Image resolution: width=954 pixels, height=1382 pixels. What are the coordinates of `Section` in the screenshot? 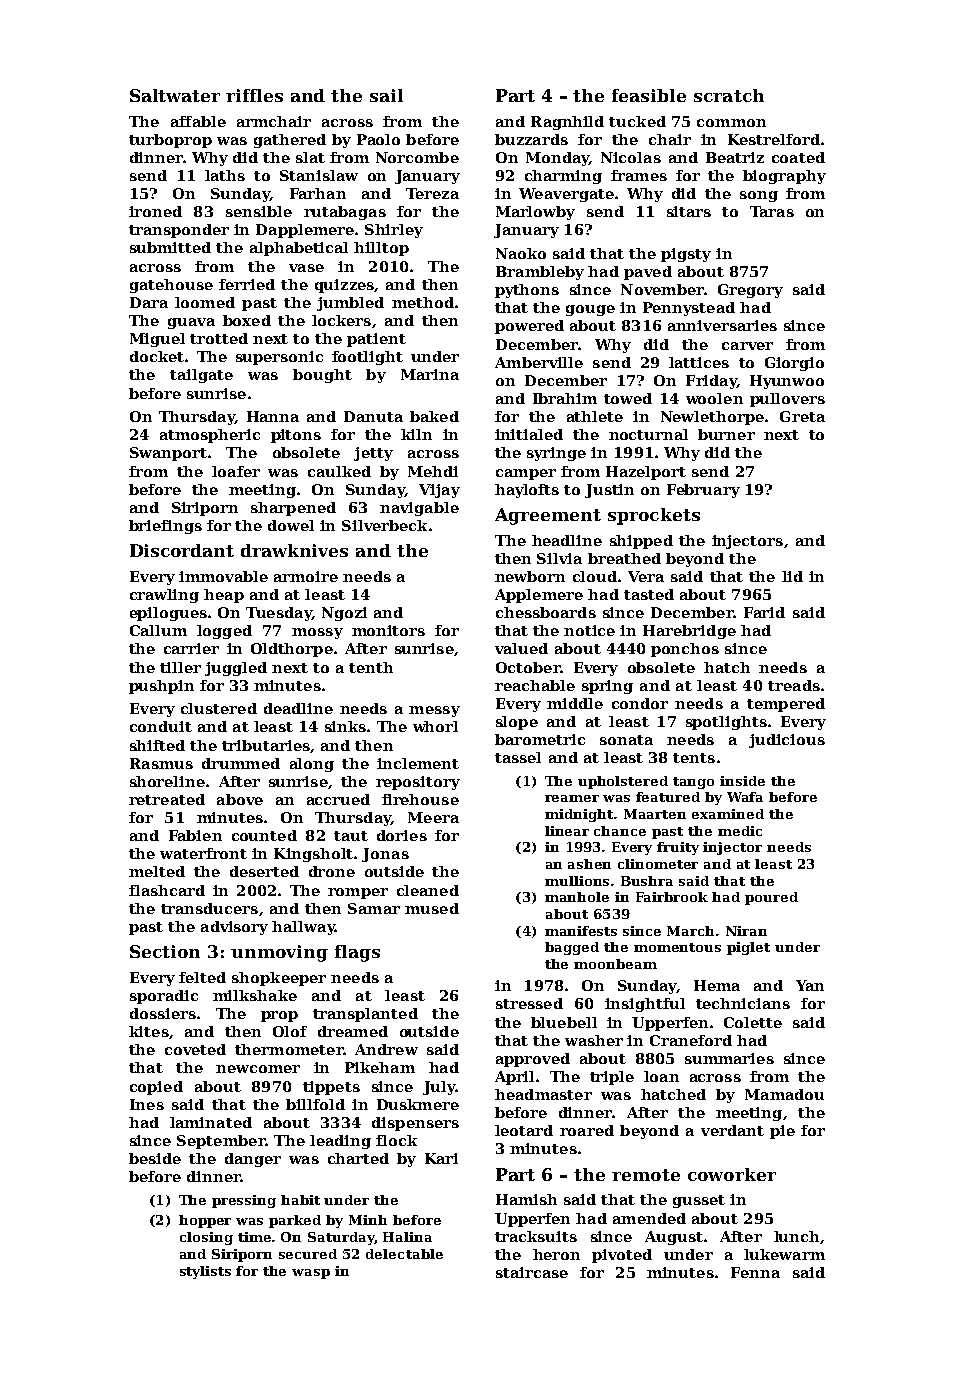 It's located at (165, 951).
